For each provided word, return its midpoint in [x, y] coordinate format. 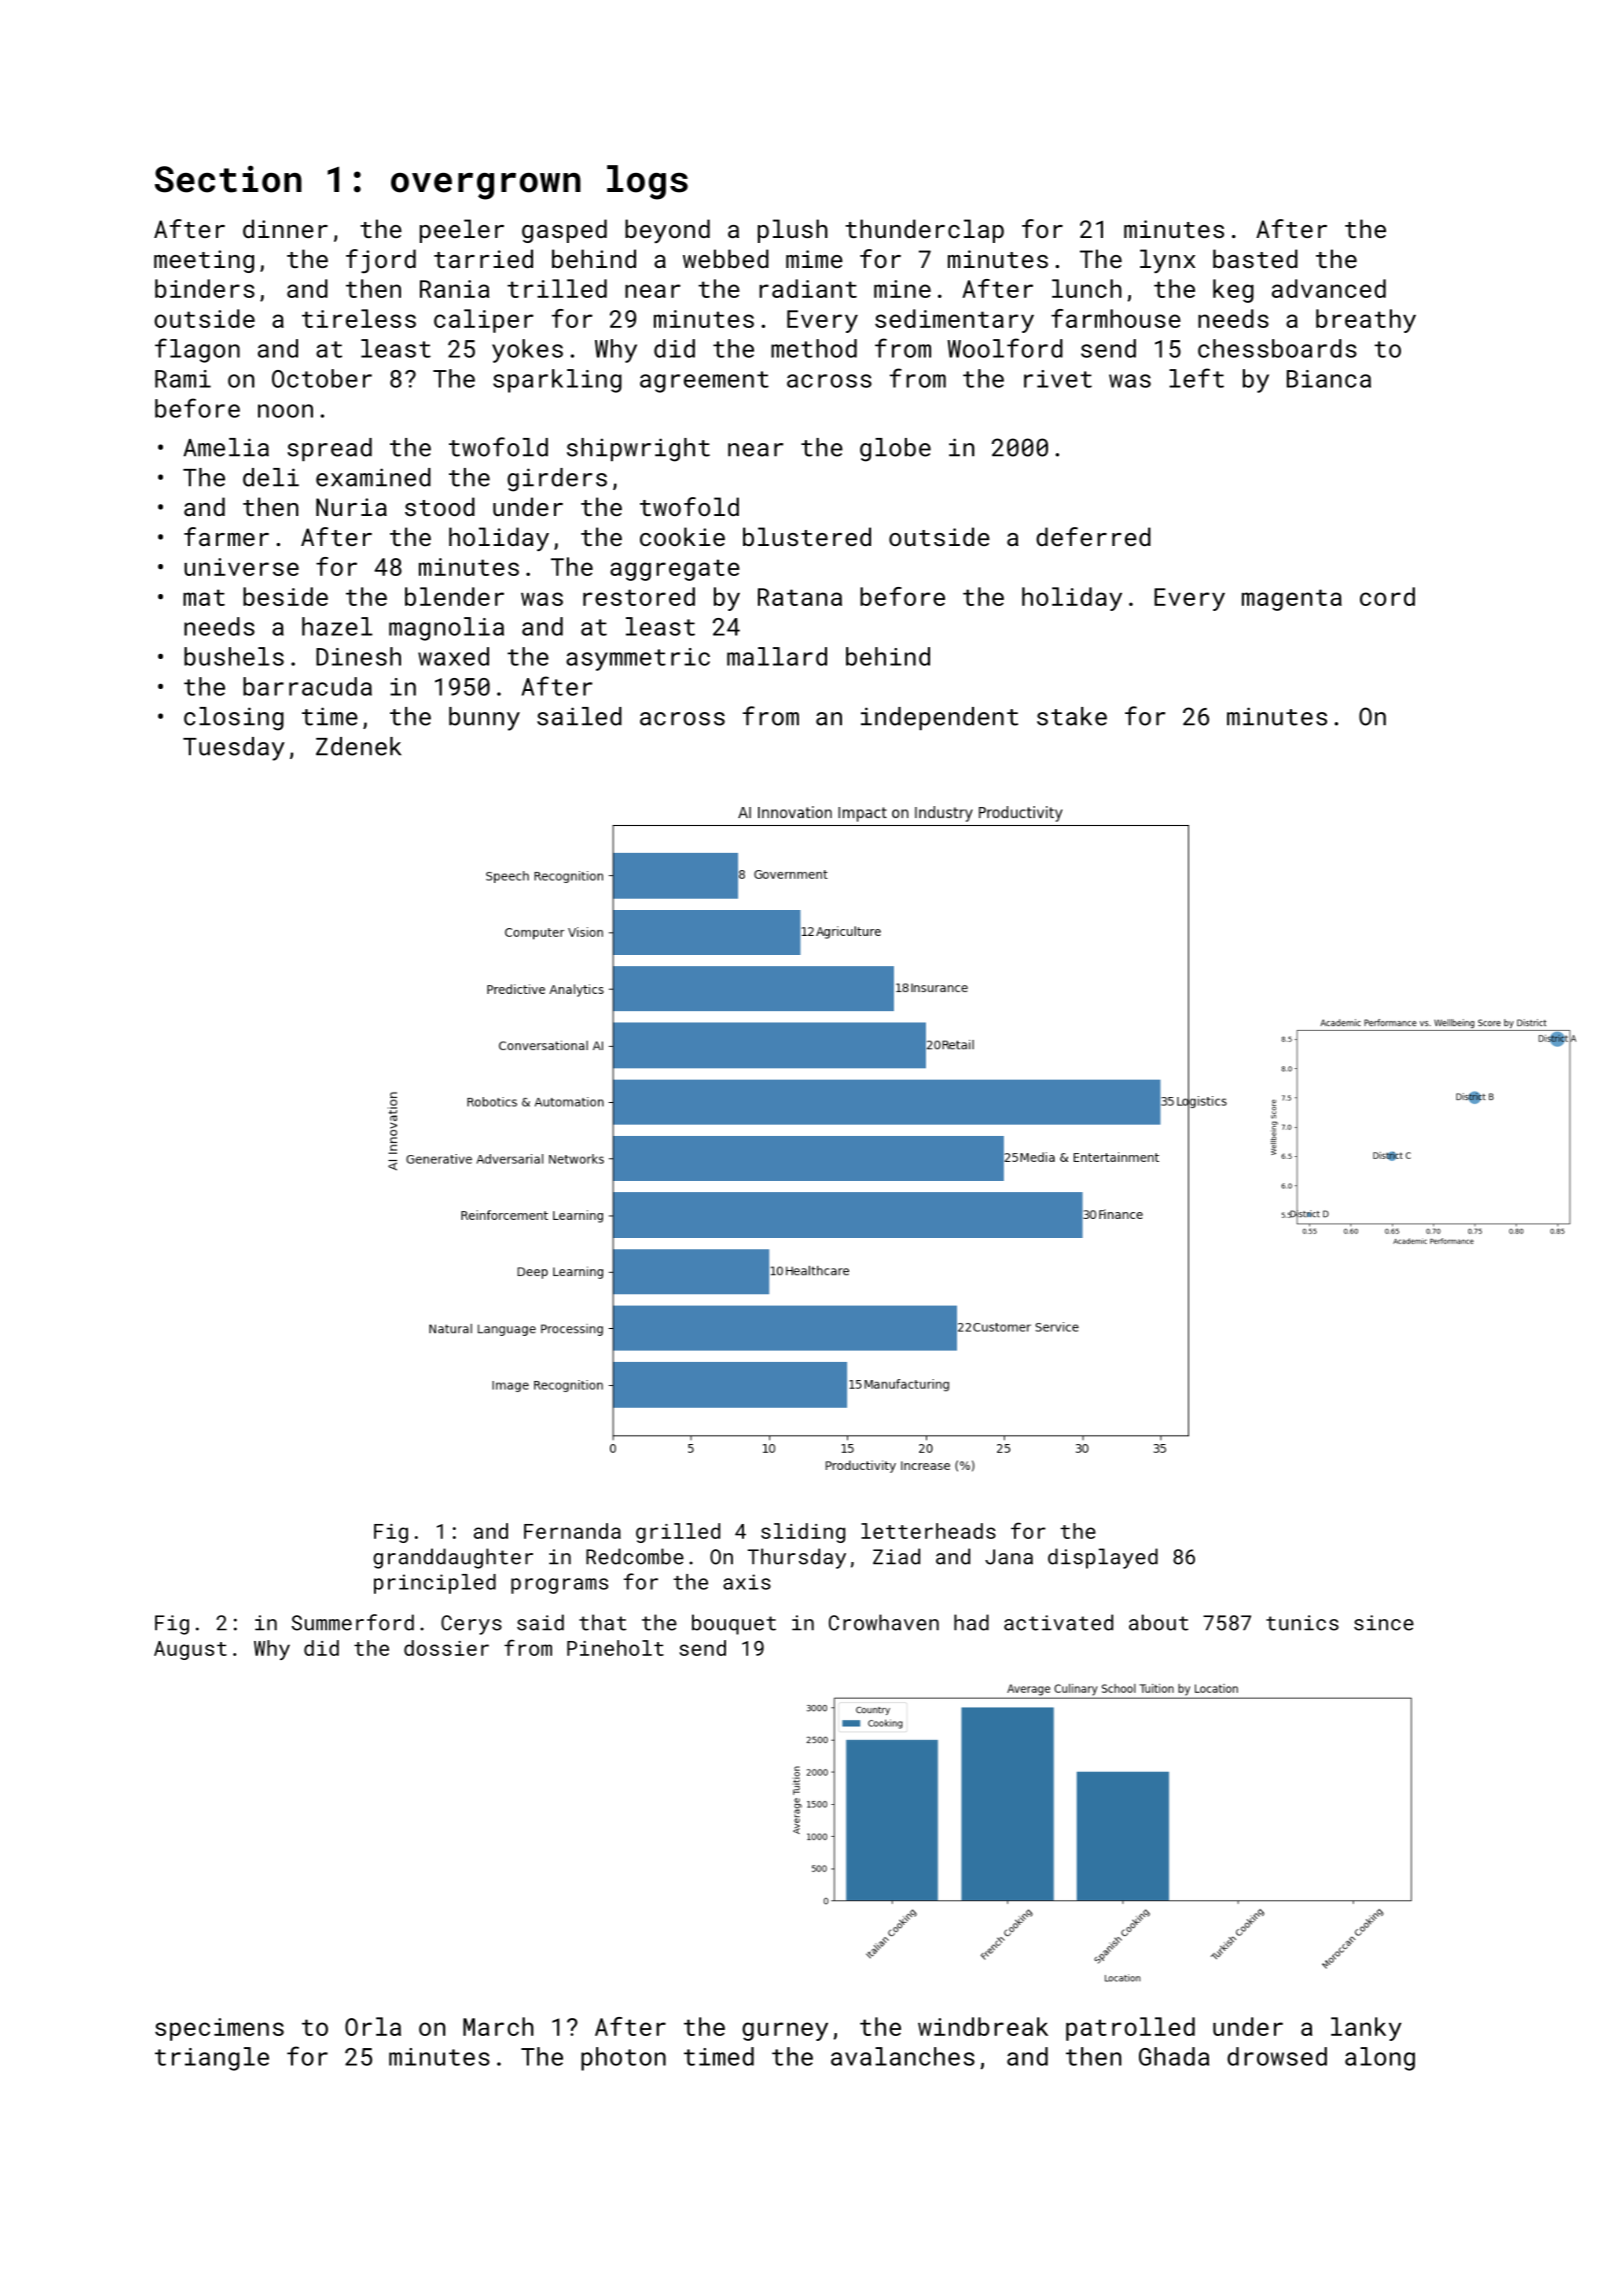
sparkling [557, 381]
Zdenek [358, 746]
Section [228, 179]
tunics [1302, 1623]
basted [1255, 258]
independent [939, 718]
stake [1072, 716]
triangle [212, 2059]
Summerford [353, 1622]
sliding [803, 1533]
